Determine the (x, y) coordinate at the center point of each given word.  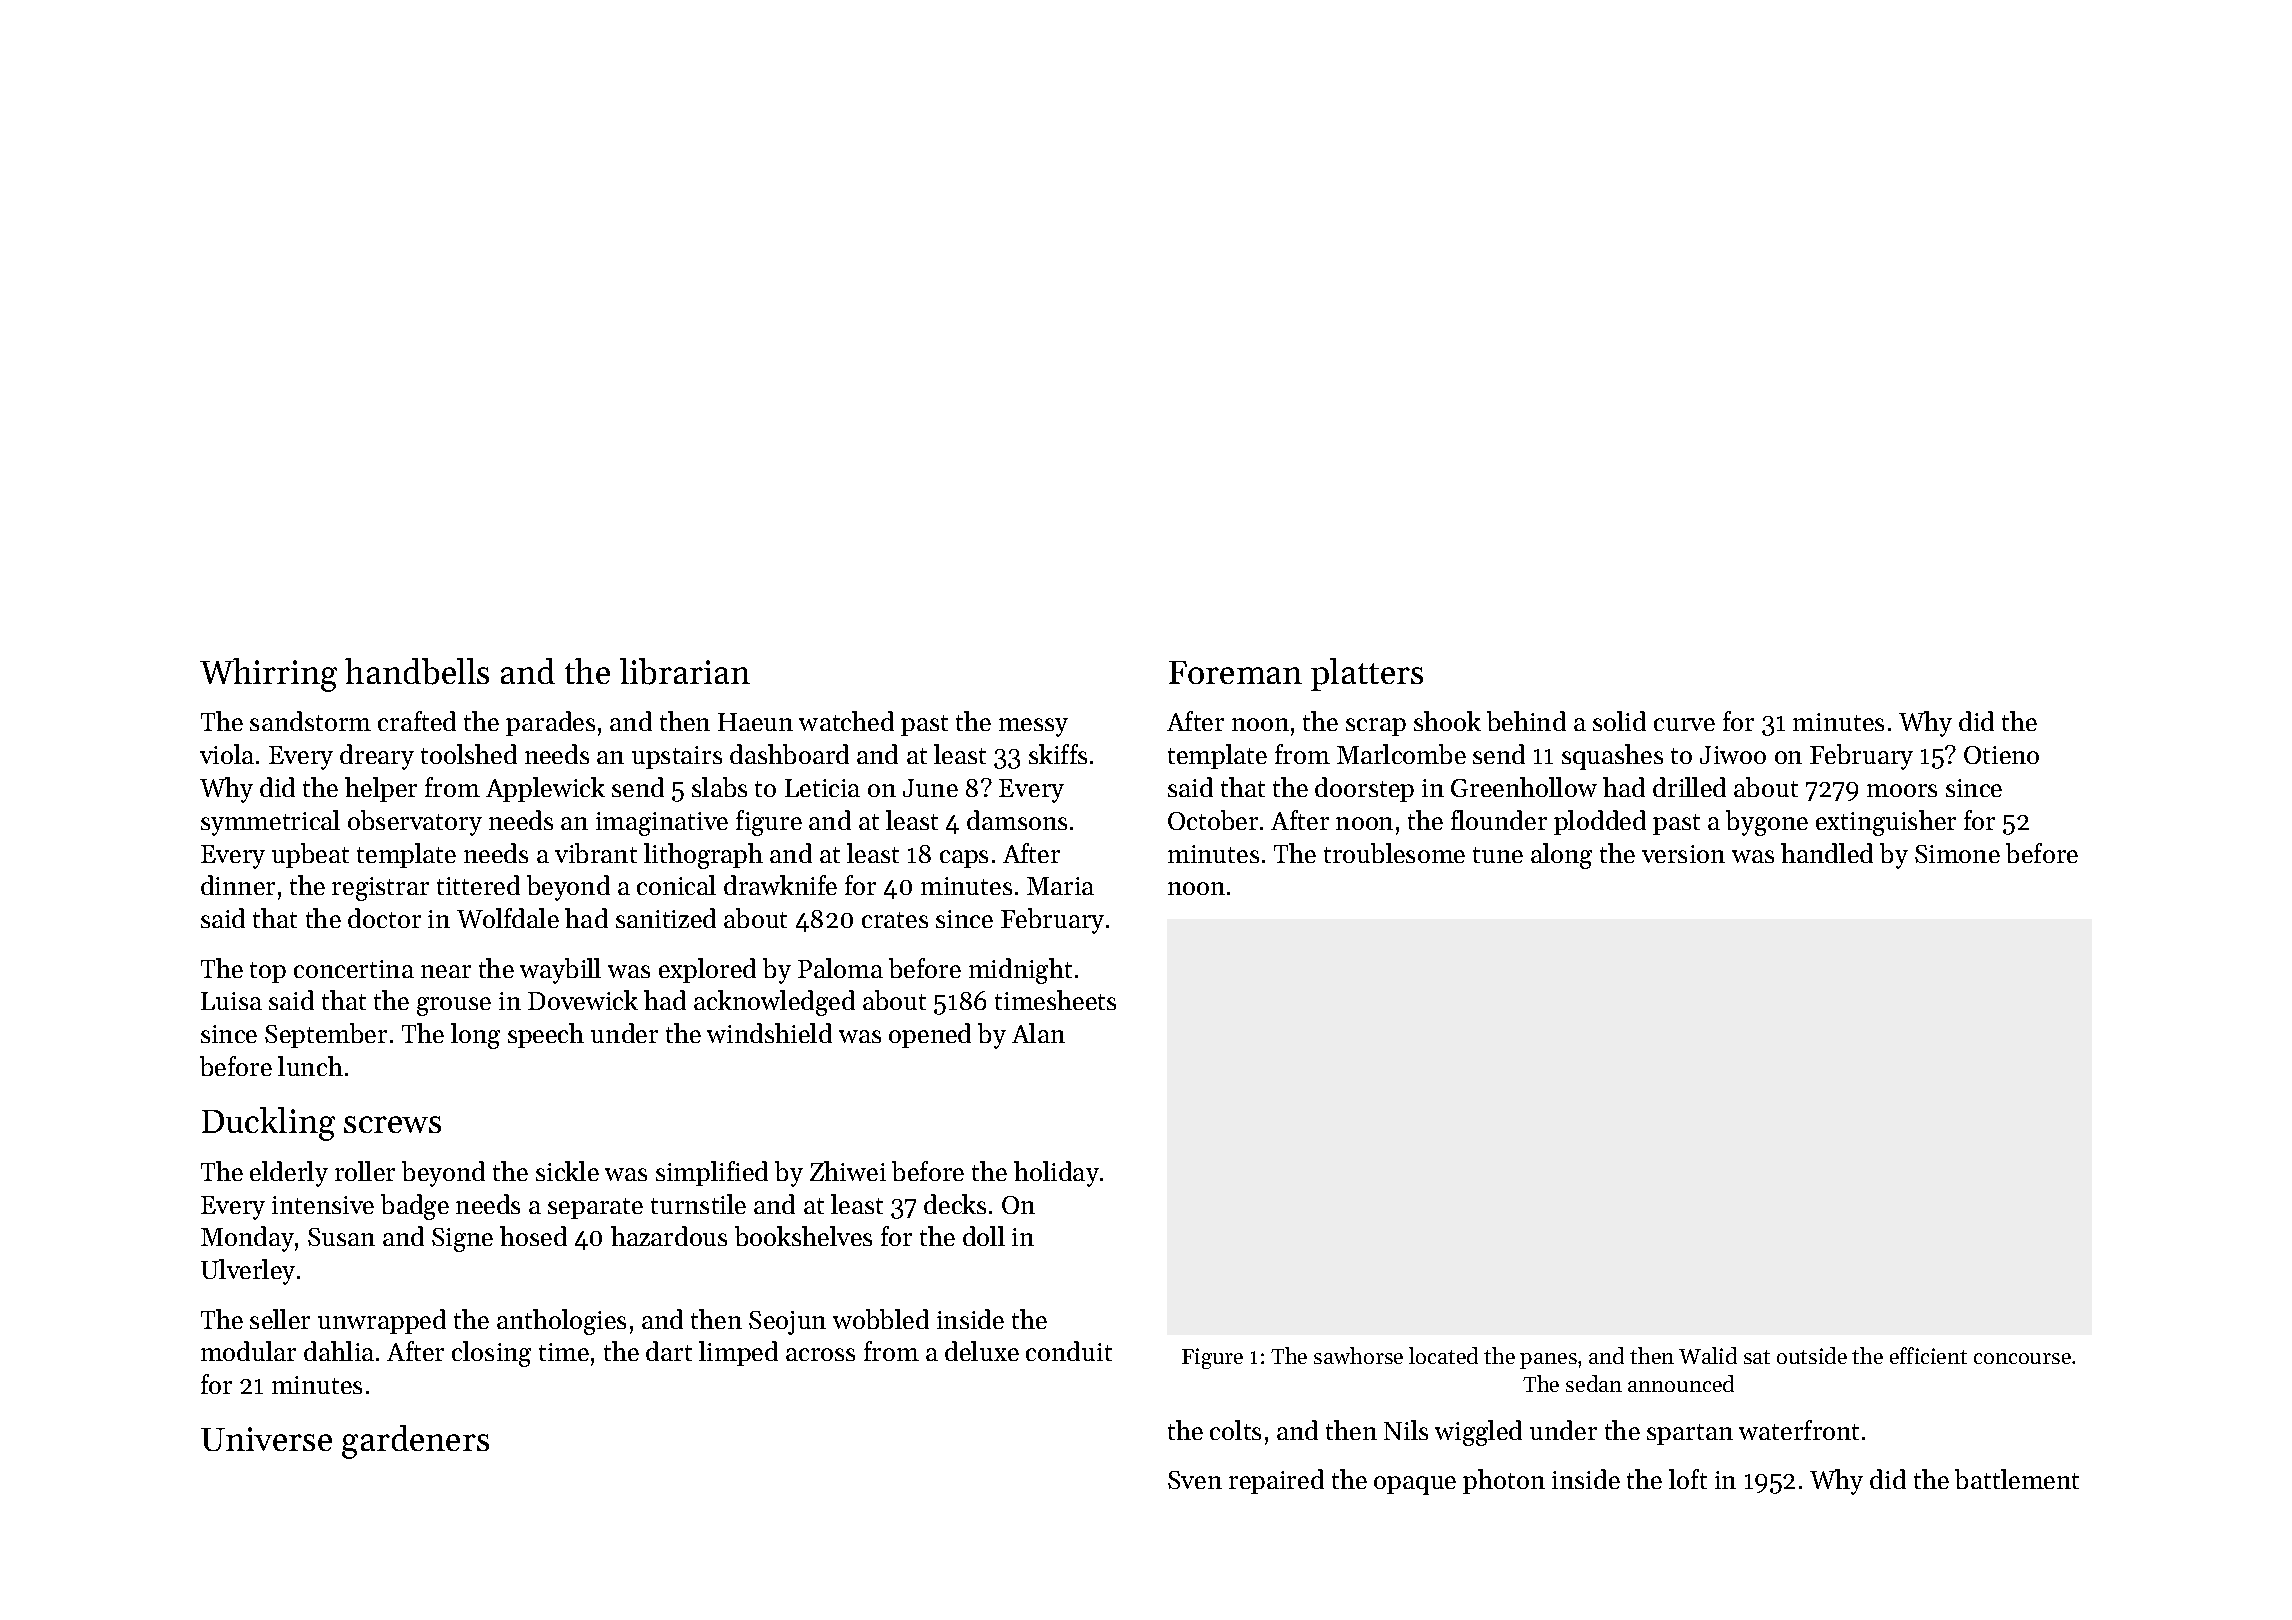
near (446, 971)
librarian (685, 671)
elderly (289, 1174)
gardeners (415, 1442)
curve (1684, 724)
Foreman (1235, 672)
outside (1812, 1355)
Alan (1038, 1033)
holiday (1056, 1174)
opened (930, 1035)
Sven (1195, 1480)
